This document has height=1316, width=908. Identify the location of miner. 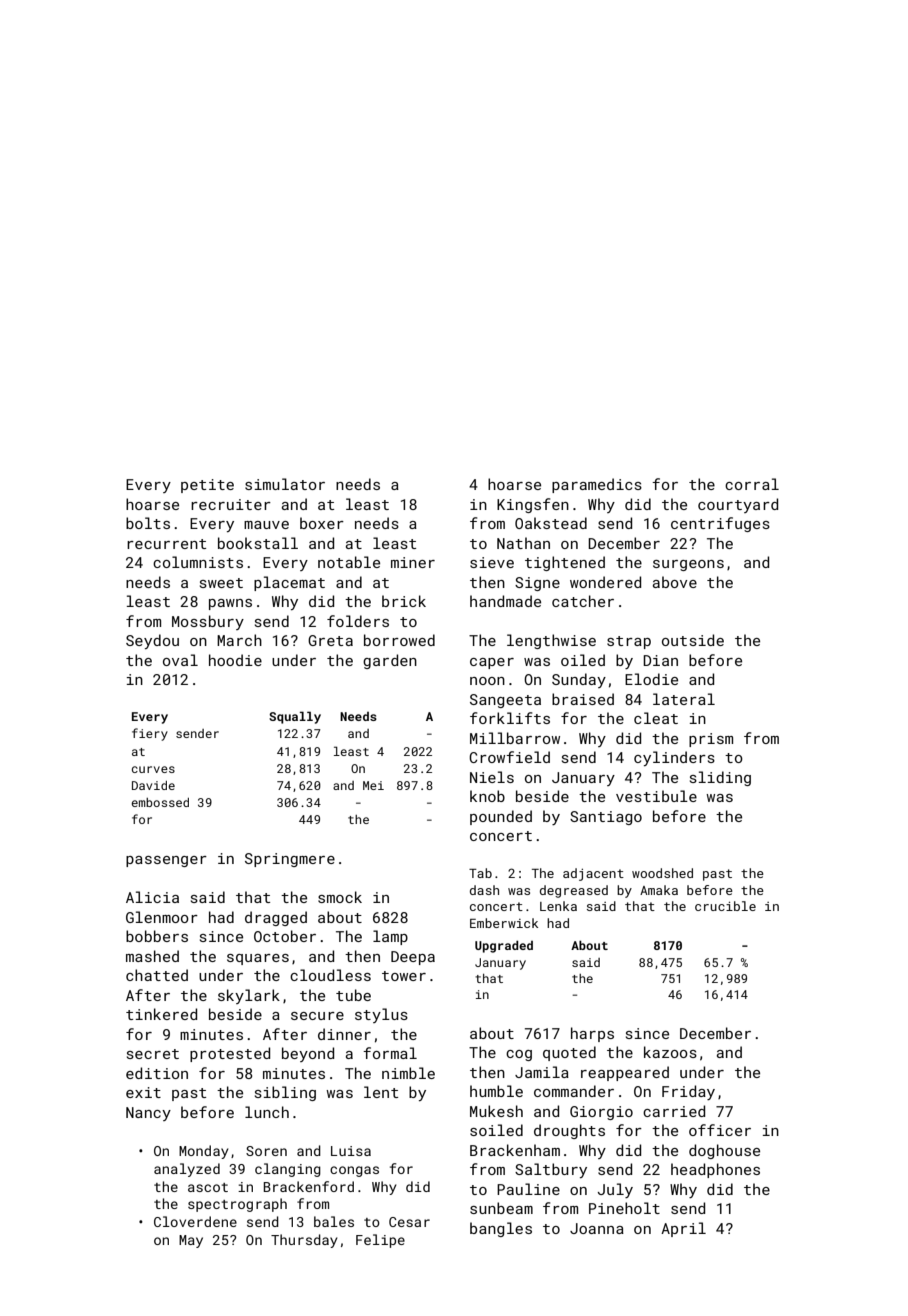
(413, 562).
